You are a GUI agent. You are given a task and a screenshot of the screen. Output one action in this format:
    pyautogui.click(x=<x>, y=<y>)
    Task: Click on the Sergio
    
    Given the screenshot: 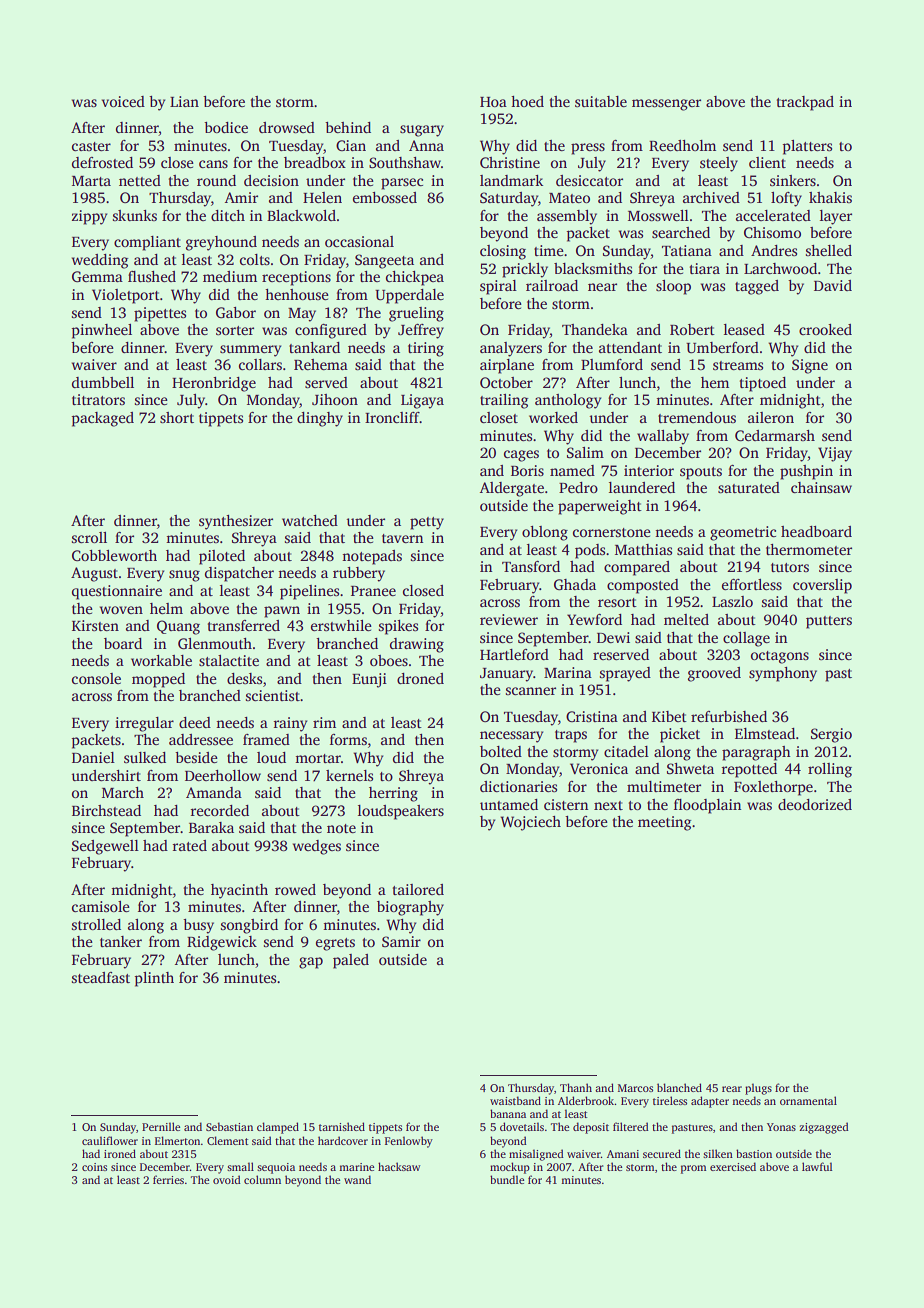 What is the action you would take?
    pyautogui.click(x=831, y=735)
